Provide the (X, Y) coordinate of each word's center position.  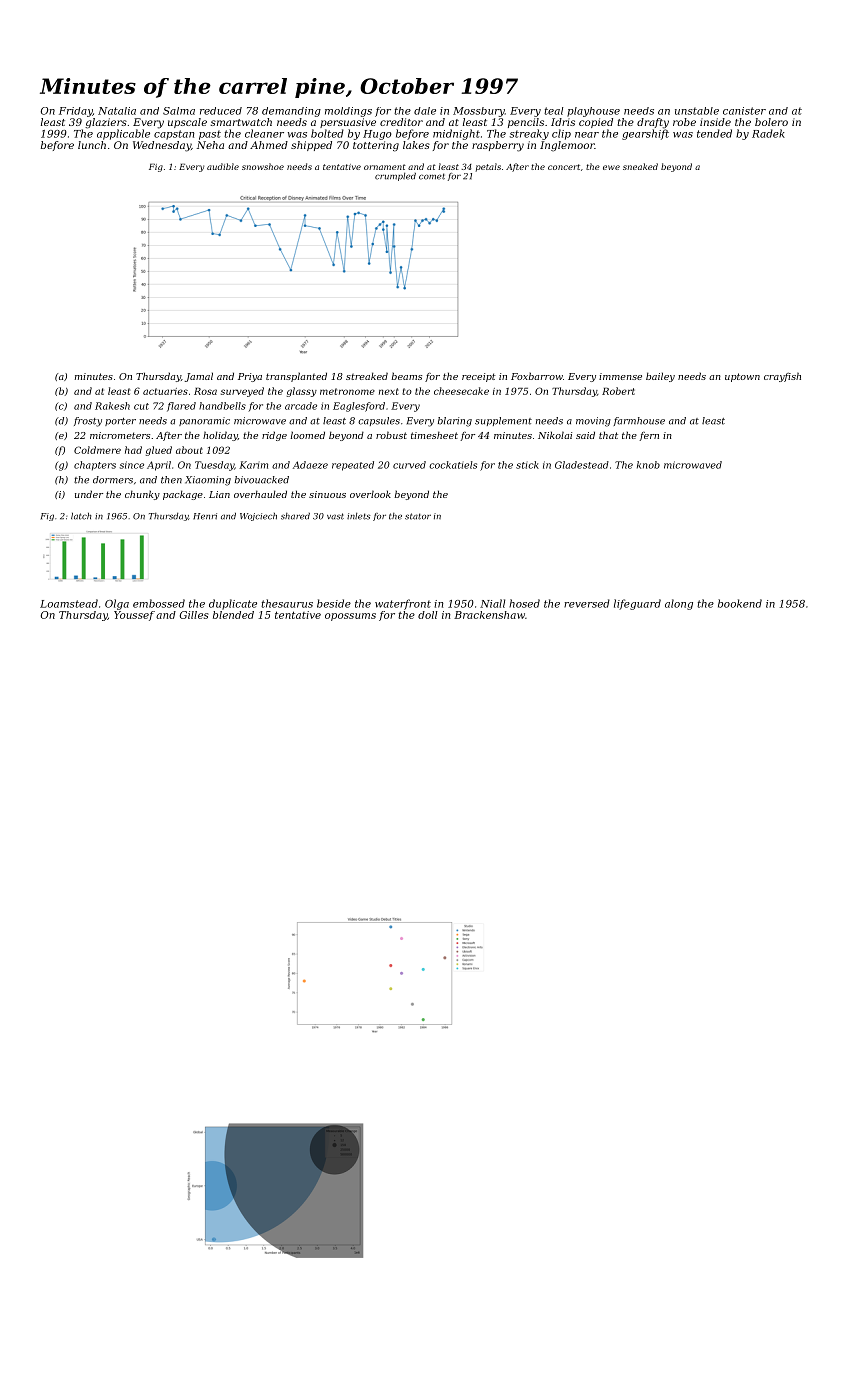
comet (432, 176)
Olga (117, 604)
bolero (771, 122)
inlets (359, 516)
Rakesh (112, 406)
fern (649, 436)
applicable (123, 134)
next (389, 391)
